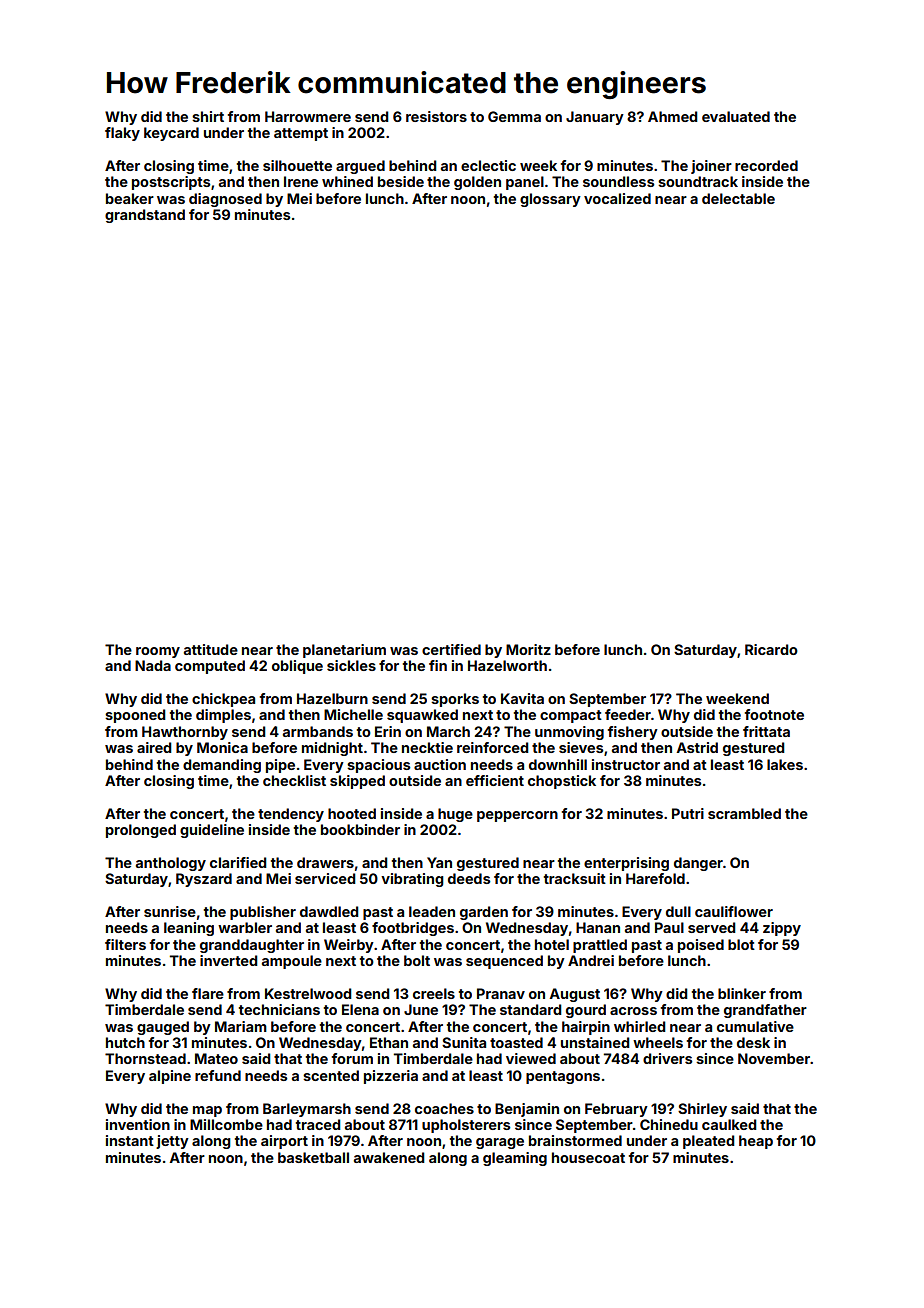 The height and width of the screenshot is (1308, 924). Describe the element at coordinates (158, 652) in the screenshot. I see `roomy` at that location.
